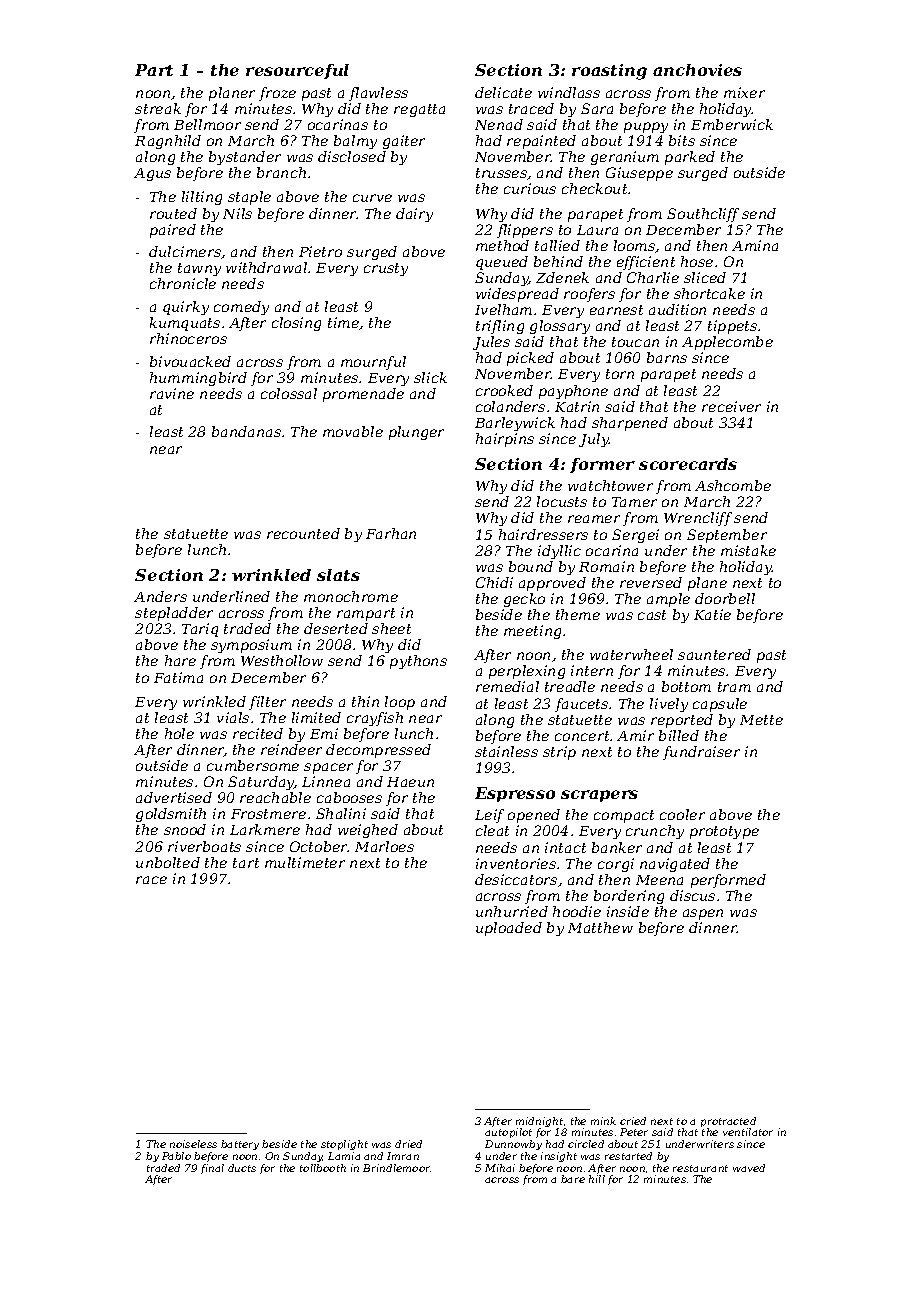 The height and width of the screenshot is (1314, 924). I want to click on midnight, so click(539, 1122).
